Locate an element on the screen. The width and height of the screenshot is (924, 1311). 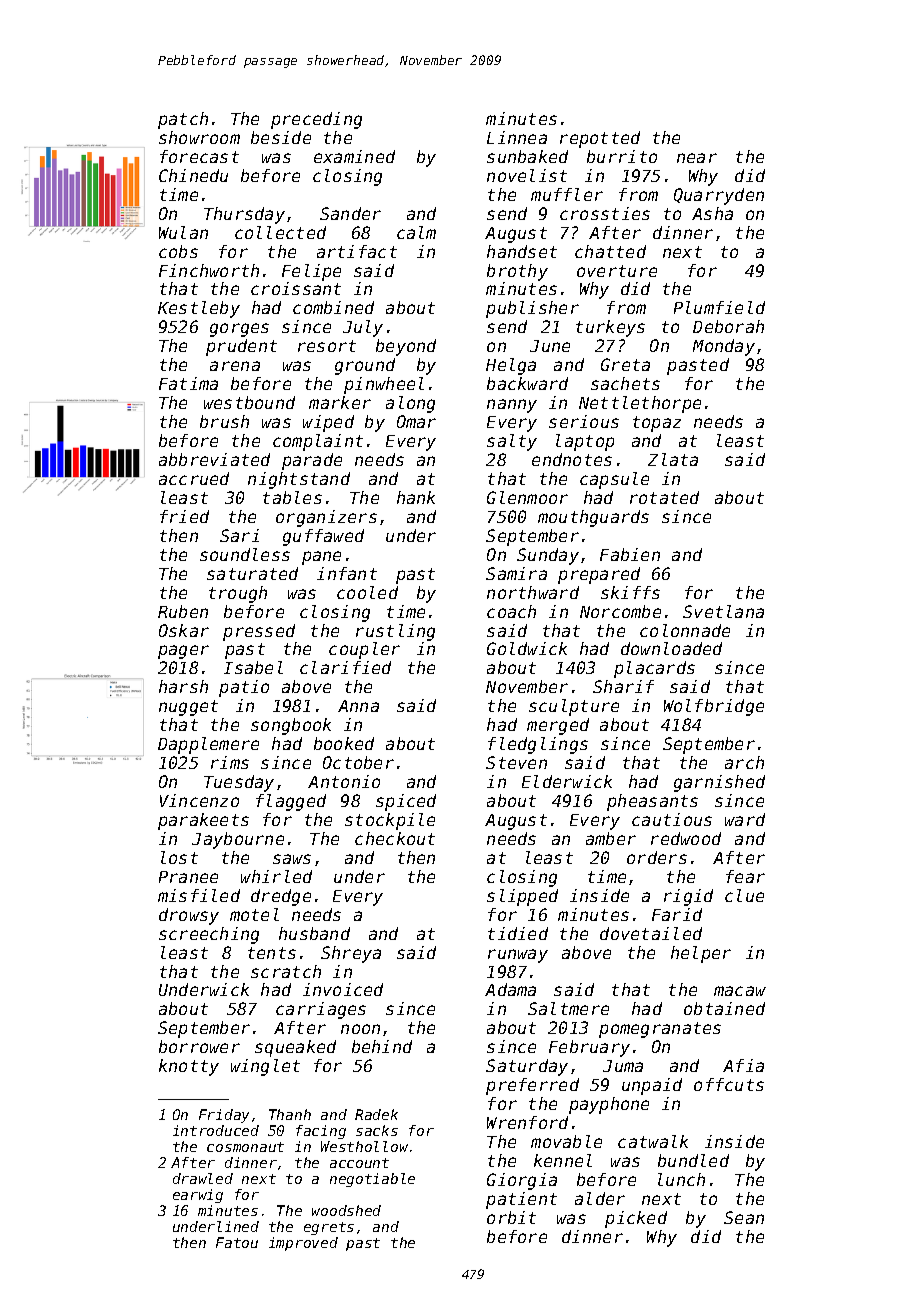
Adama is located at coordinates (510, 989).
